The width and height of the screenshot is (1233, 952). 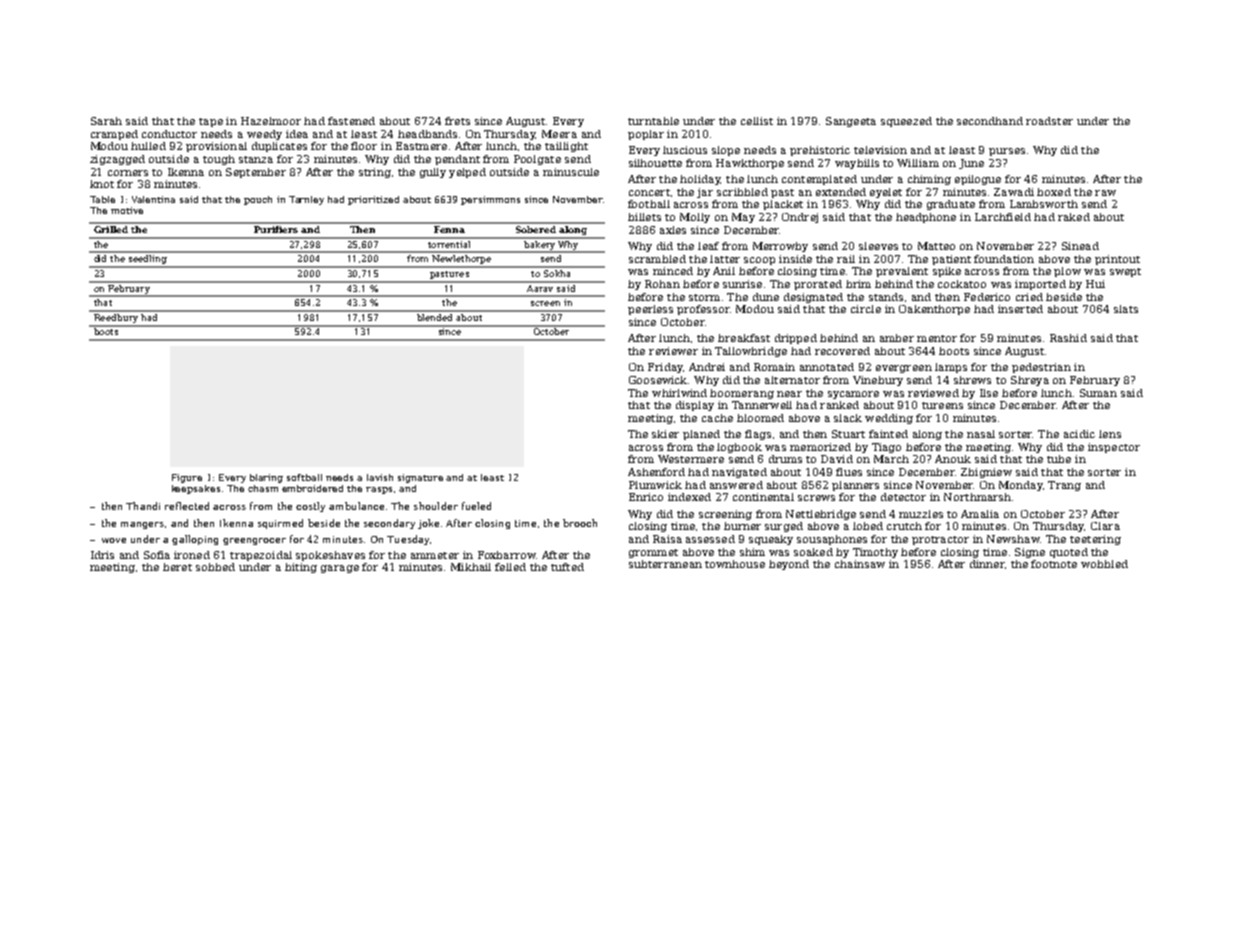 I want to click on lamps, so click(x=951, y=368).
